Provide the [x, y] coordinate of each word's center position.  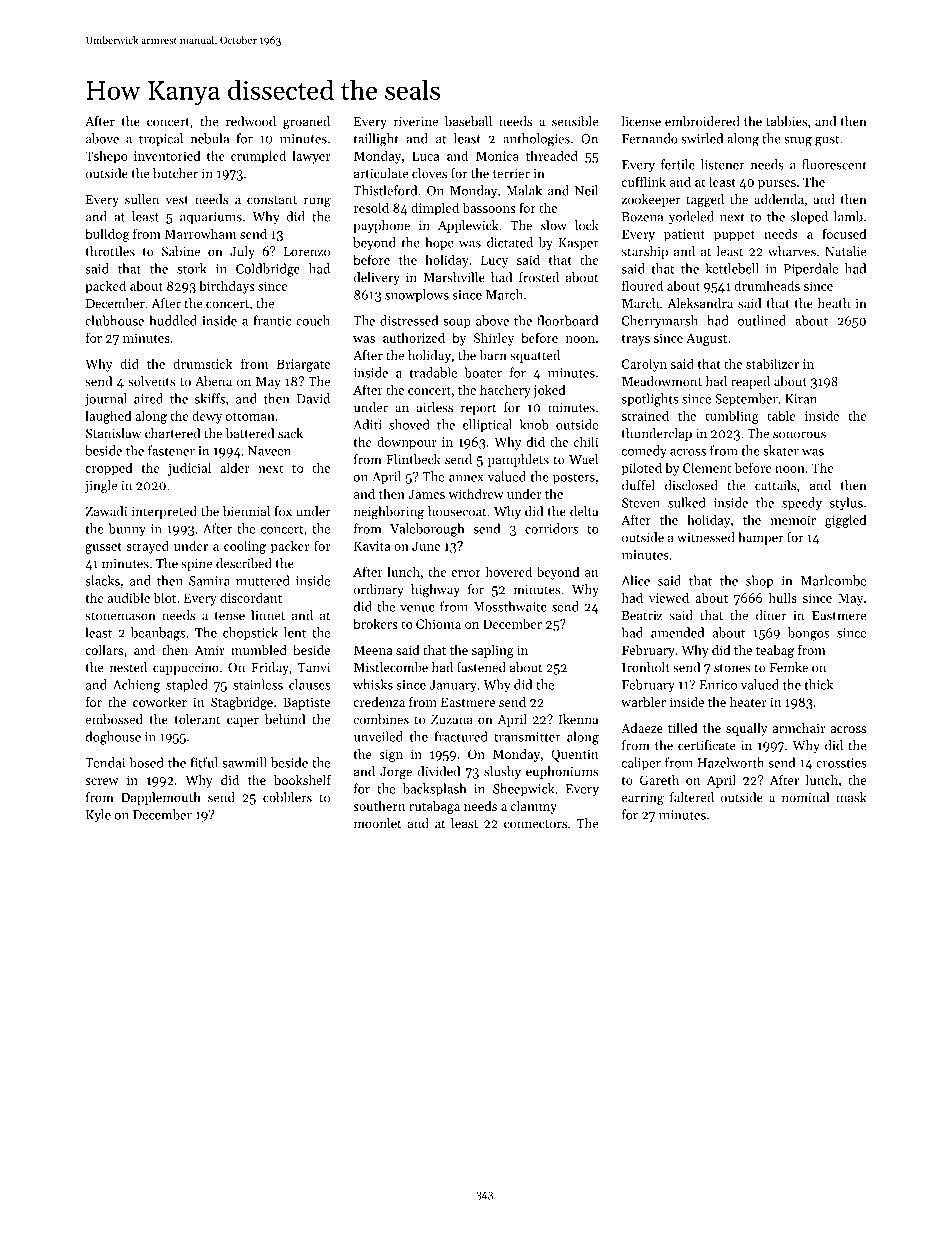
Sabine [181, 251]
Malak [524, 190]
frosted [539, 277]
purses [777, 185]
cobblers [287, 797]
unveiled [378, 736]
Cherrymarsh [660, 322]
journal [106, 400]
